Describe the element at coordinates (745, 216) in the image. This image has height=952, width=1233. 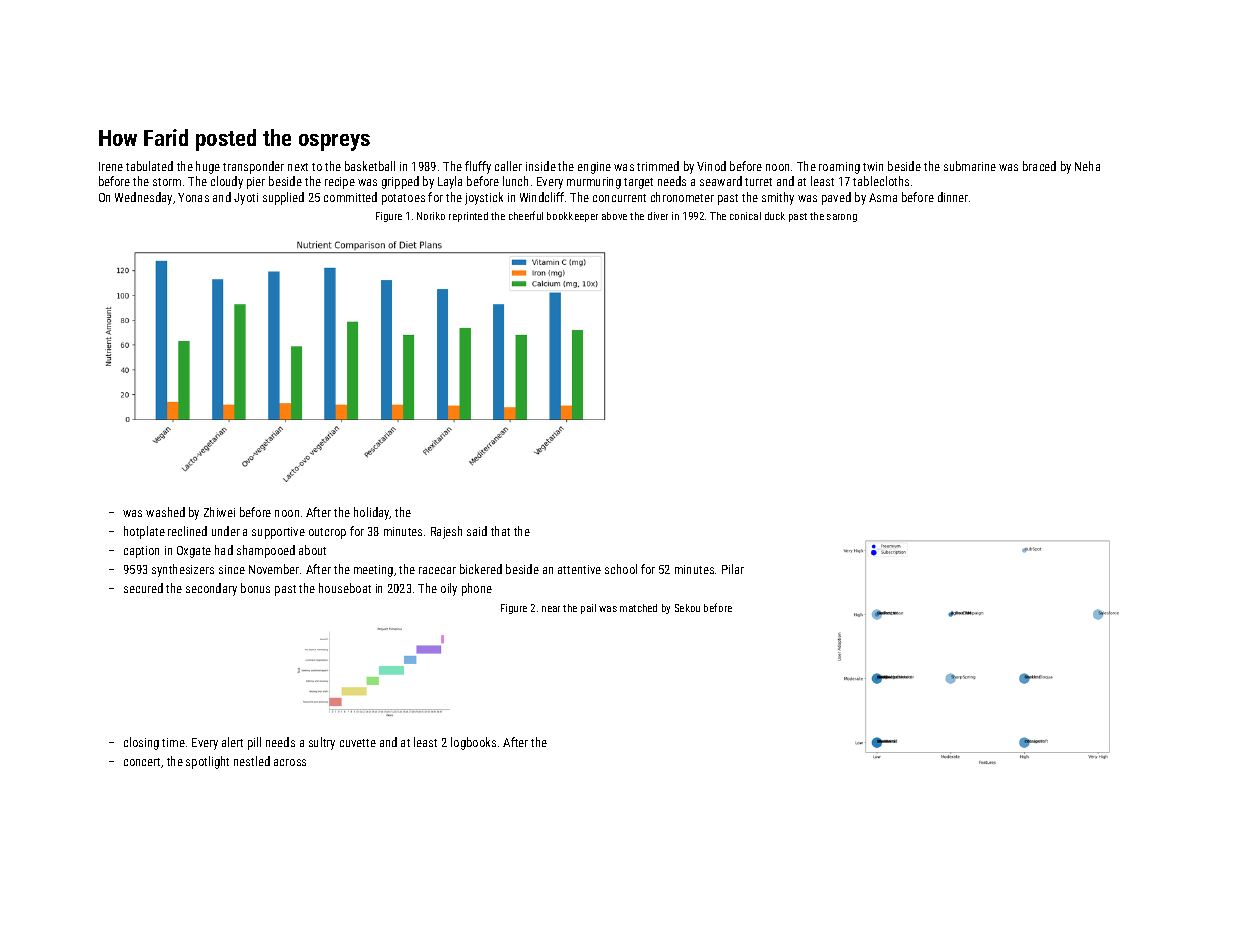
I see `conical` at that location.
